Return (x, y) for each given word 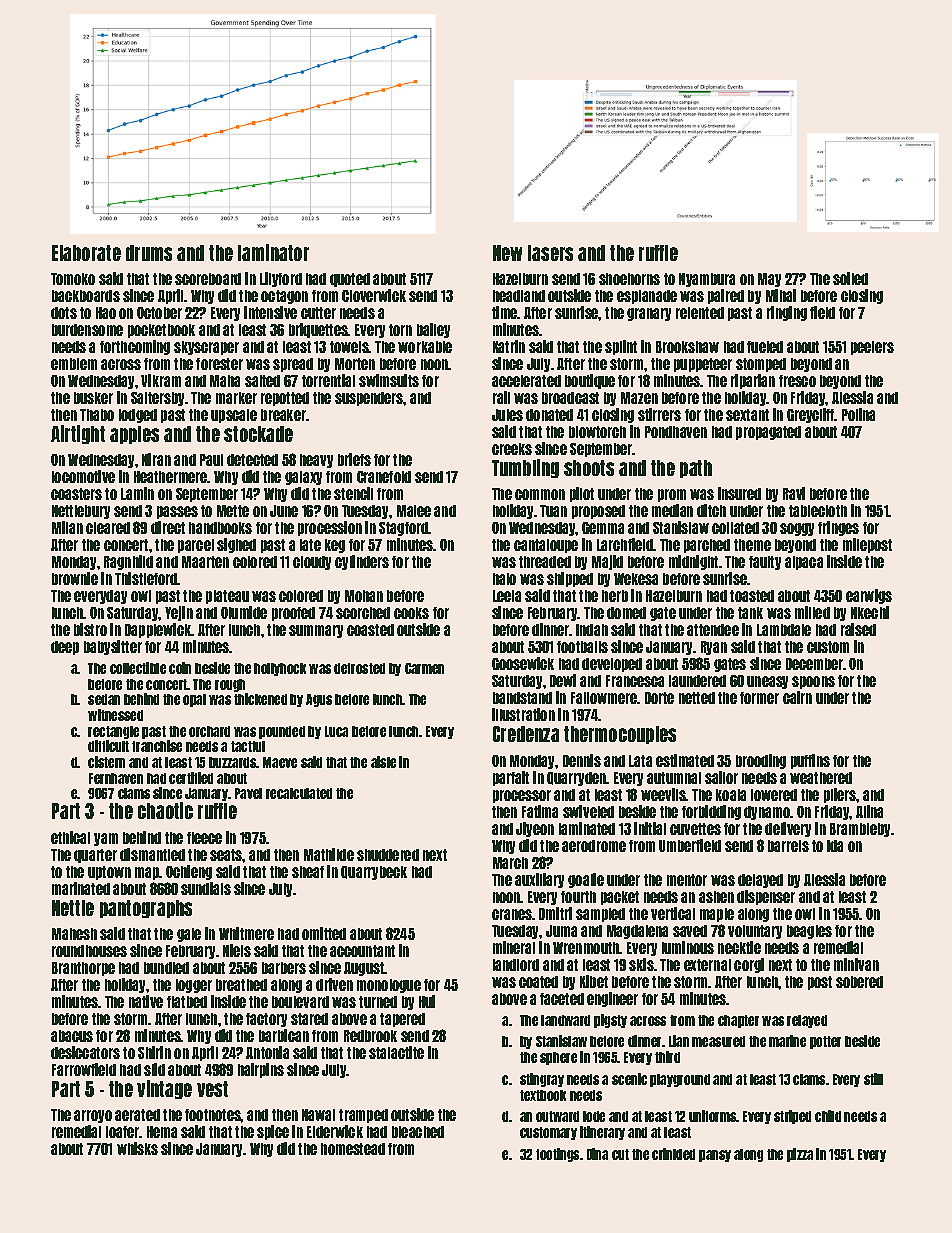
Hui (427, 1001)
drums (149, 253)
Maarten (205, 562)
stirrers (659, 414)
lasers (550, 253)
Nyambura (707, 280)
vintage (164, 1089)
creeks (512, 449)
